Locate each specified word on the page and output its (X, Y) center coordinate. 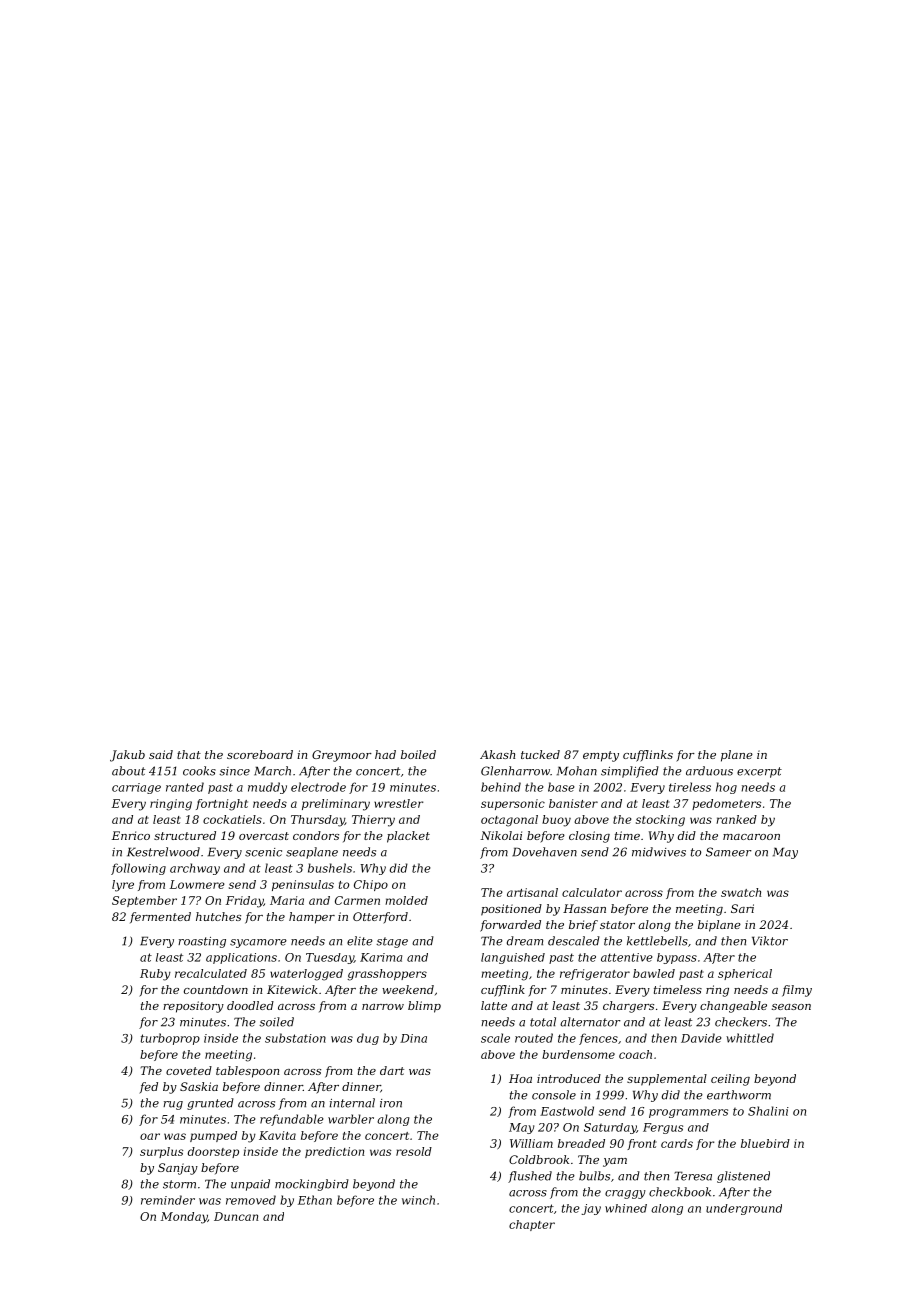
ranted (185, 787)
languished (513, 958)
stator (617, 925)
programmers (688, 1113)
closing (589, 837)
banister (573, 803)
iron (391, 1103)
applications (241, 958)
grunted (210, 1104)
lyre (123, 886)
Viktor (770, 941)
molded (406, 900)
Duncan (236, 1216)
